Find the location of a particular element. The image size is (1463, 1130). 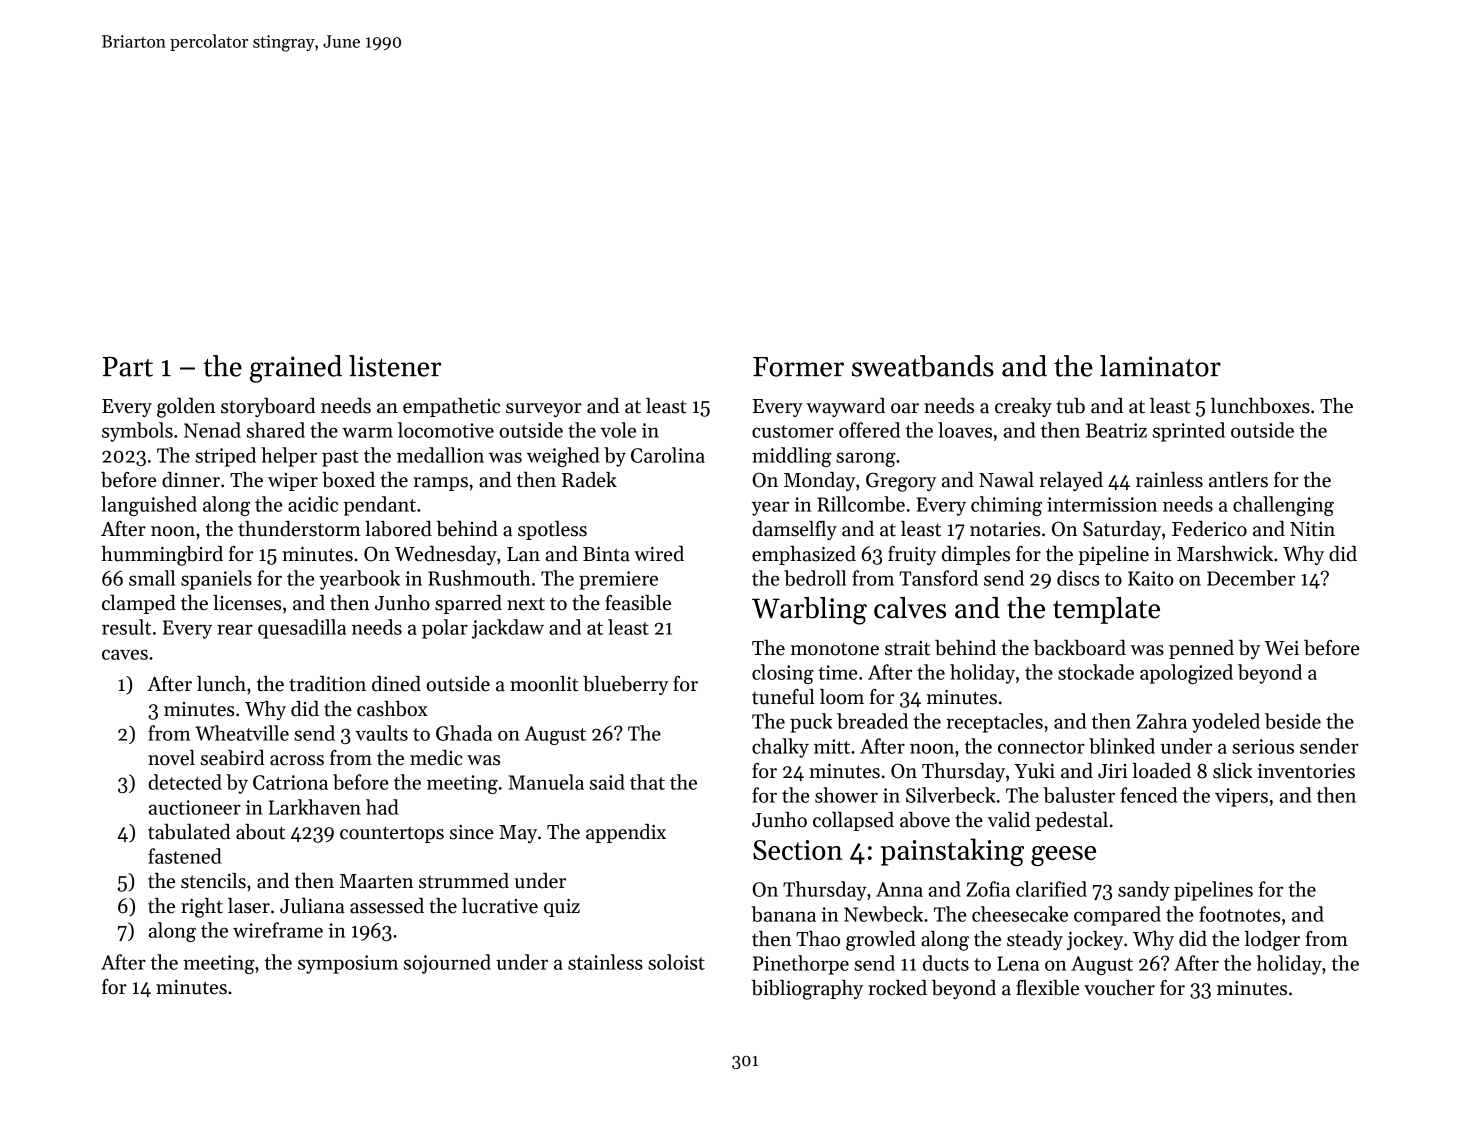

Section is located at coordinates (798, 850).
